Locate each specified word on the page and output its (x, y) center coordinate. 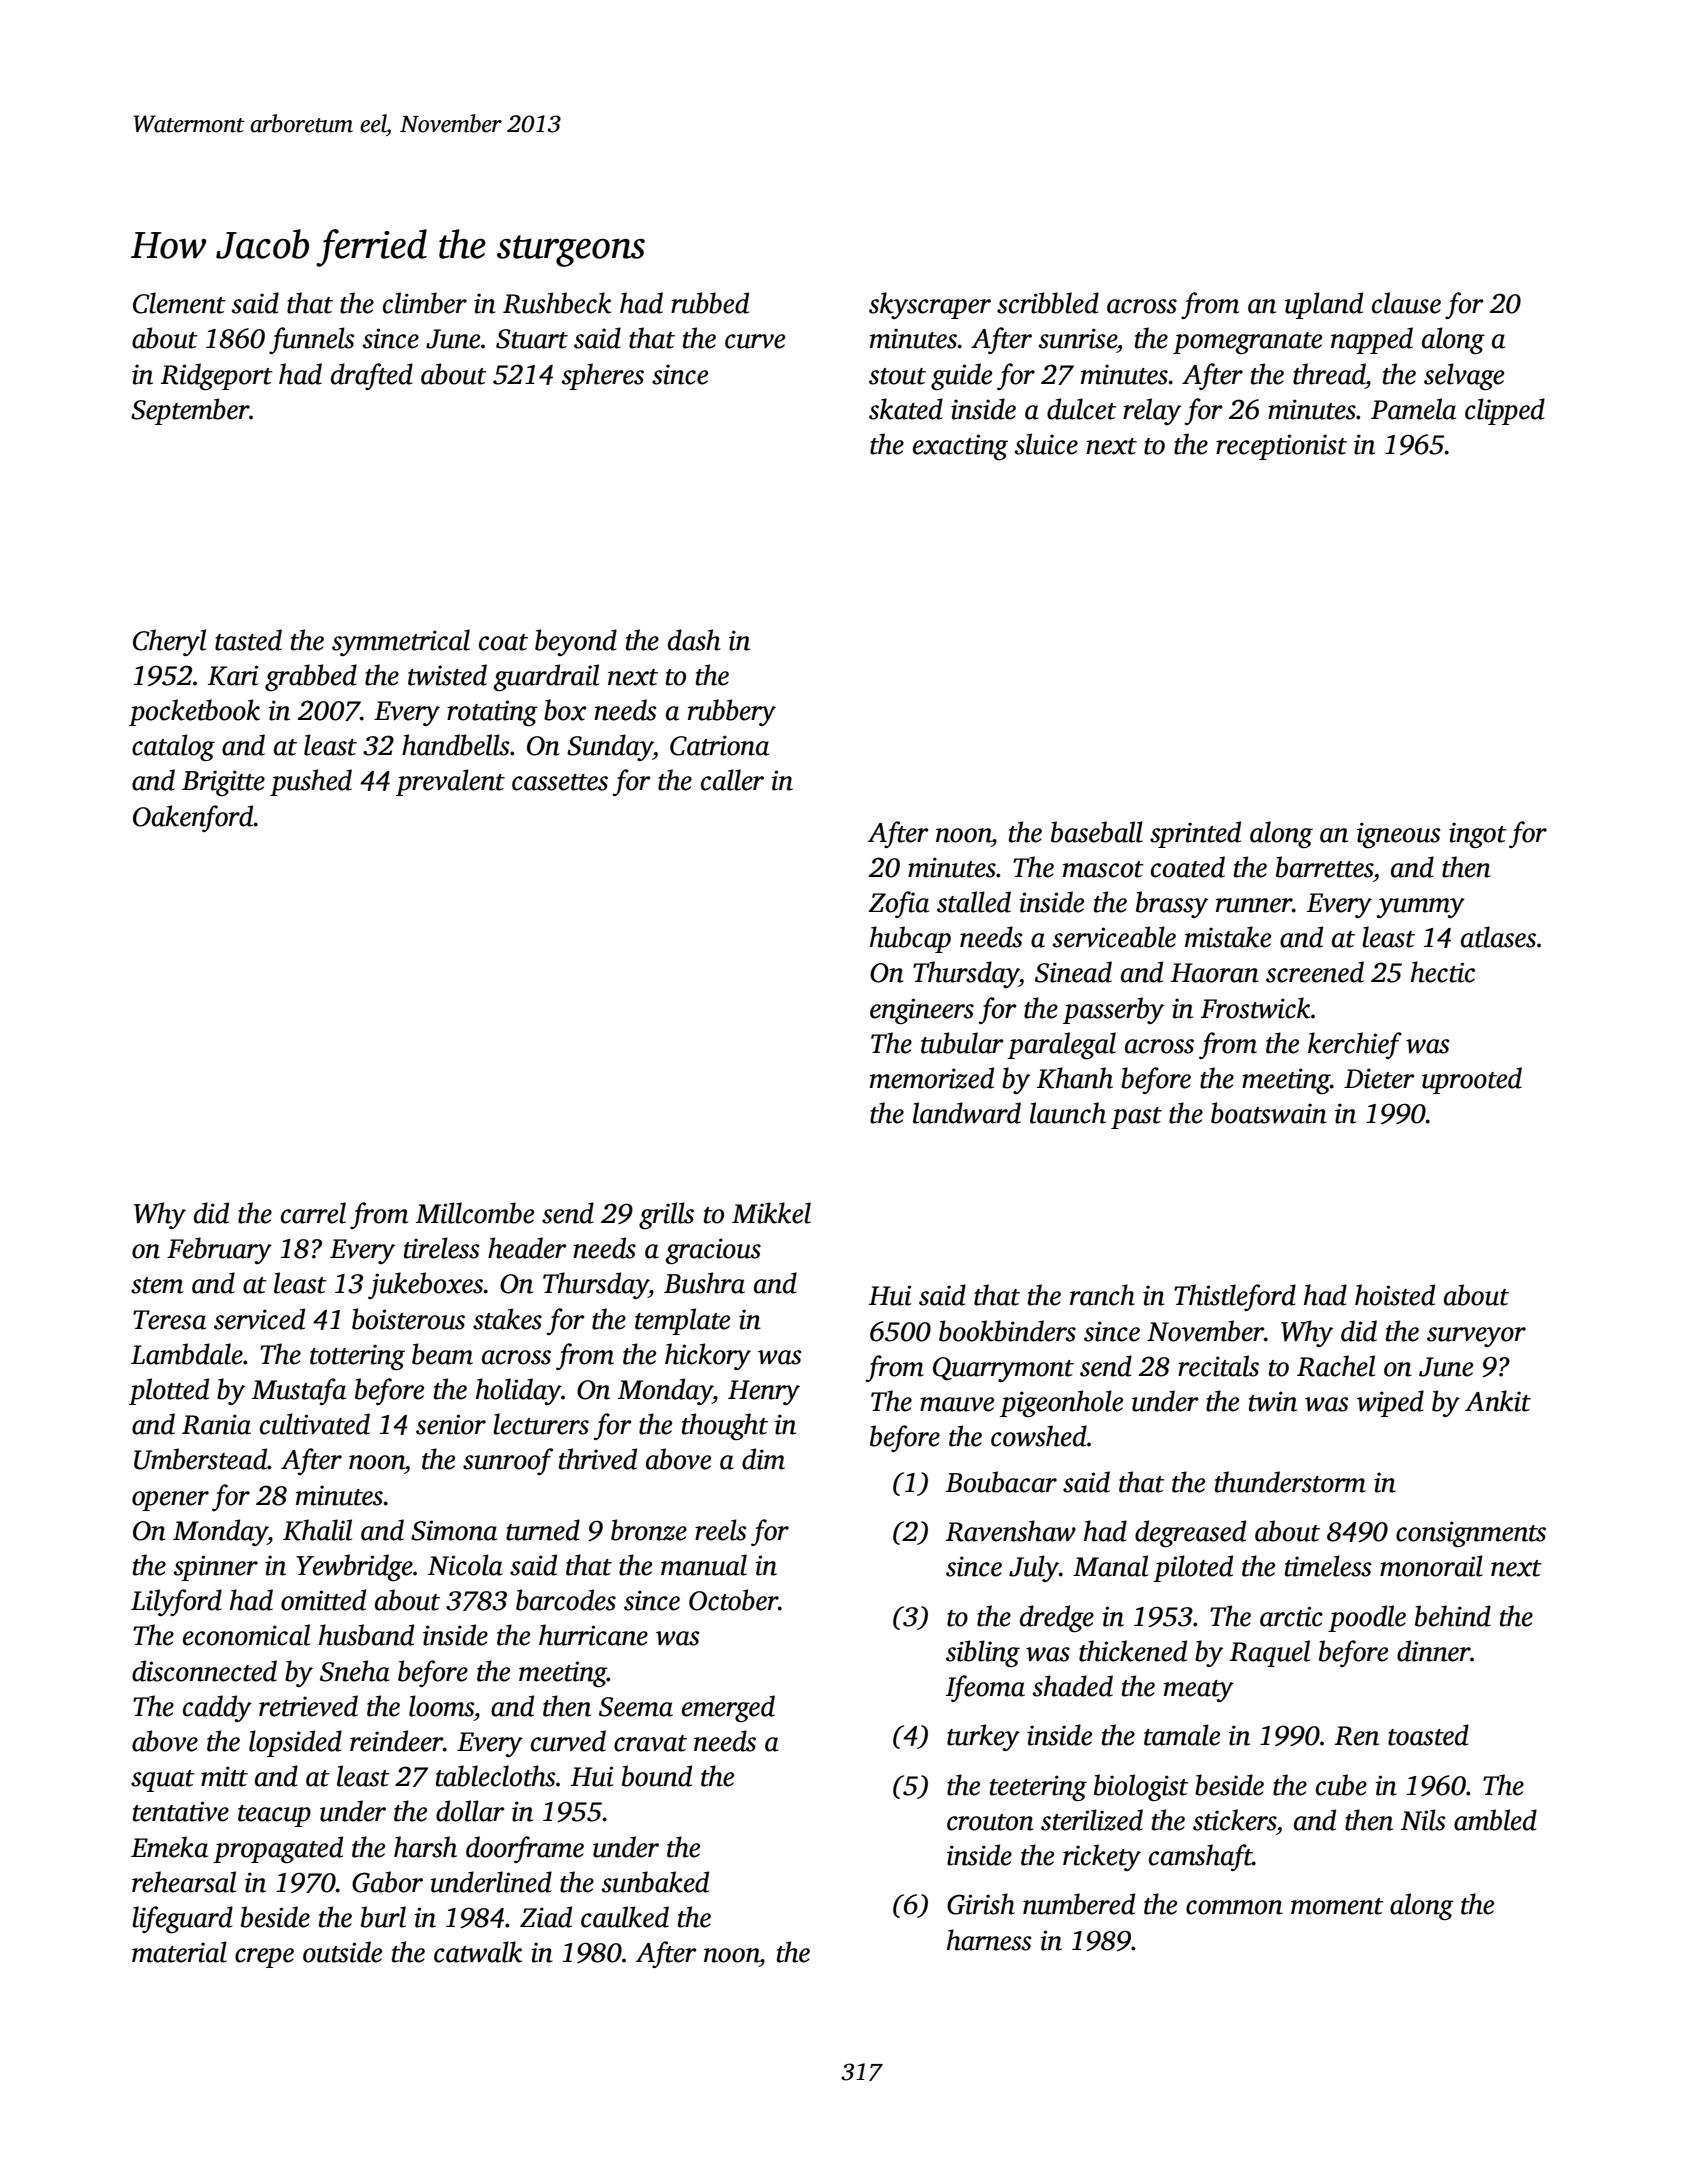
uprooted (1472, 1080)
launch (1068, 1113)
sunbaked (655, 1882)
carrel (313, 1213)
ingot (1478, 835)
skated (906, 409)
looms (441, 1706)
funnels (311, 340)
